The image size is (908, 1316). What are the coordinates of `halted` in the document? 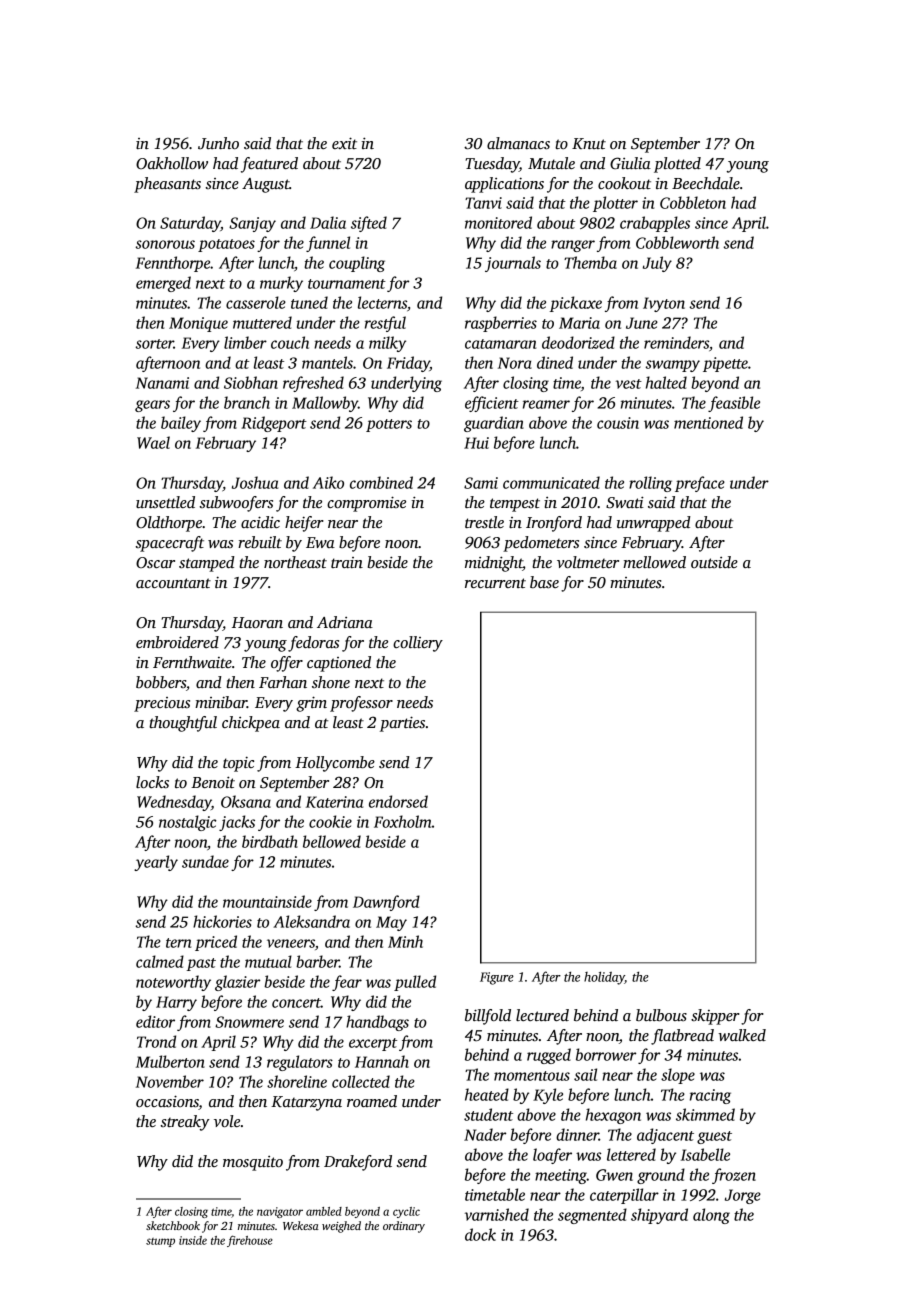 It's located at (666, 382).
